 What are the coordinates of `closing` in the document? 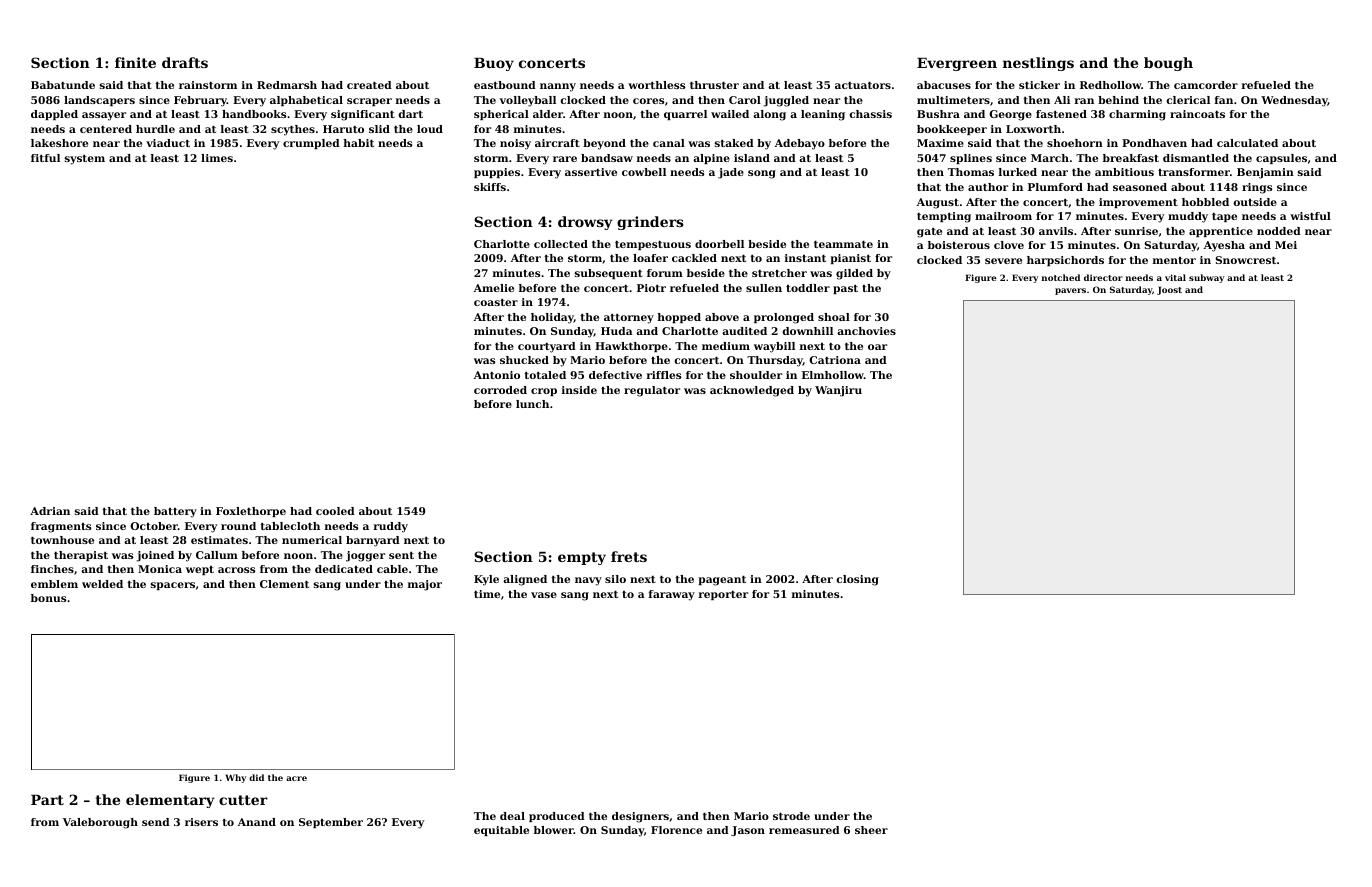 It's located at (857, 580).
